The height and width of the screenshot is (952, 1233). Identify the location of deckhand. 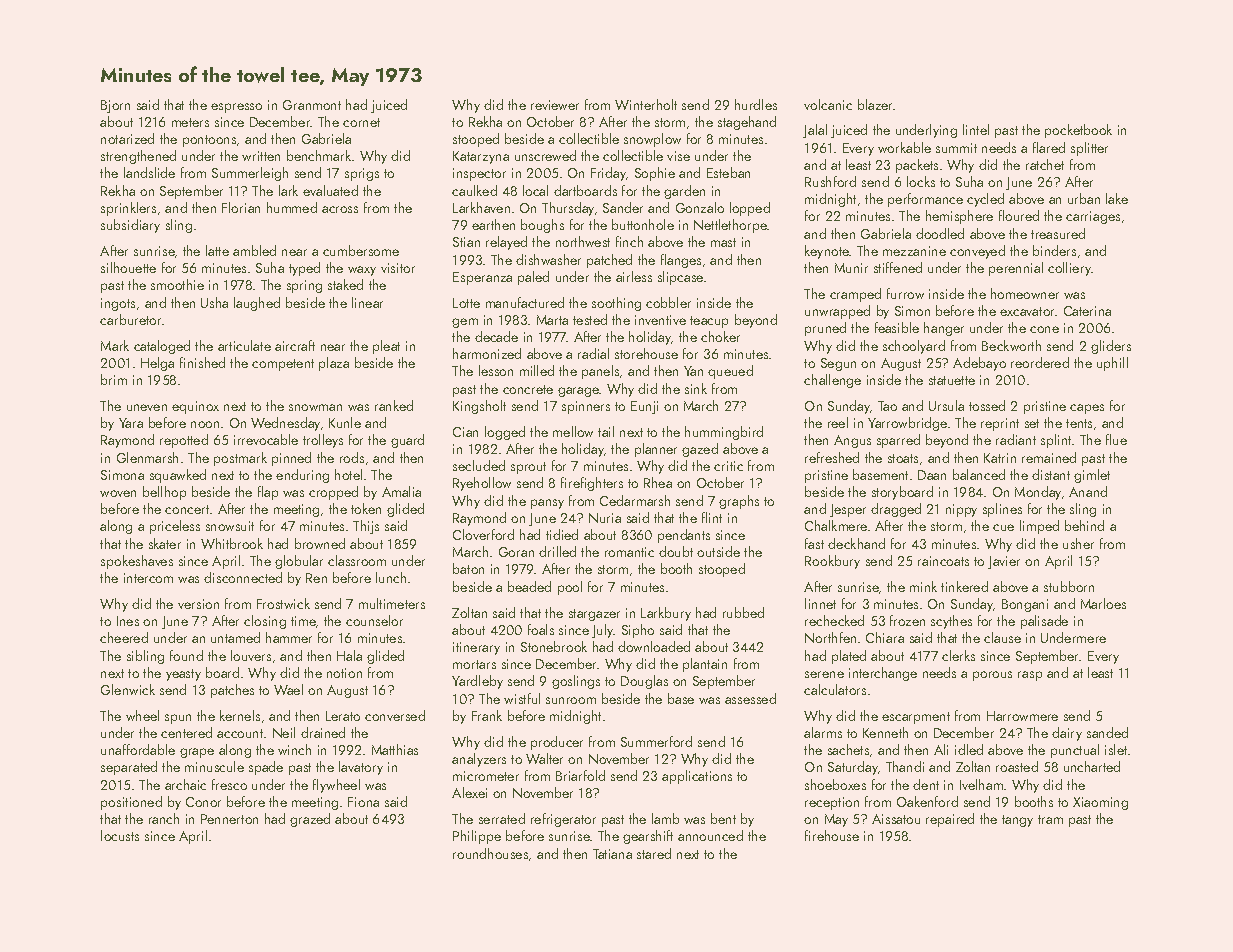
(856, 543).
